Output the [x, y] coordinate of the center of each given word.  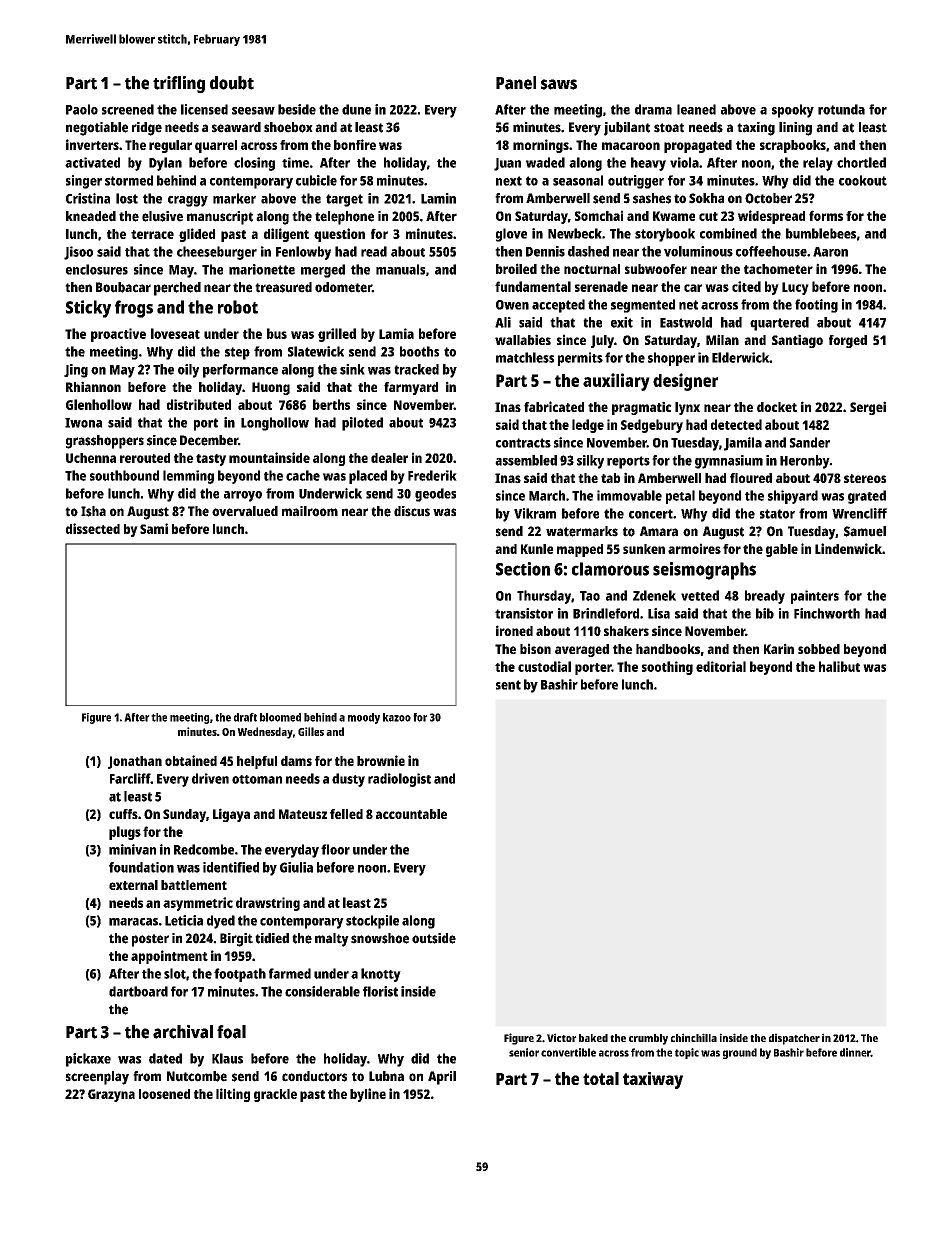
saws [559, 84]
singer [84, 182]
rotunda [841, 109]
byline [368, 1095]
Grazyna [111, 1095]
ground [740, 1053]
